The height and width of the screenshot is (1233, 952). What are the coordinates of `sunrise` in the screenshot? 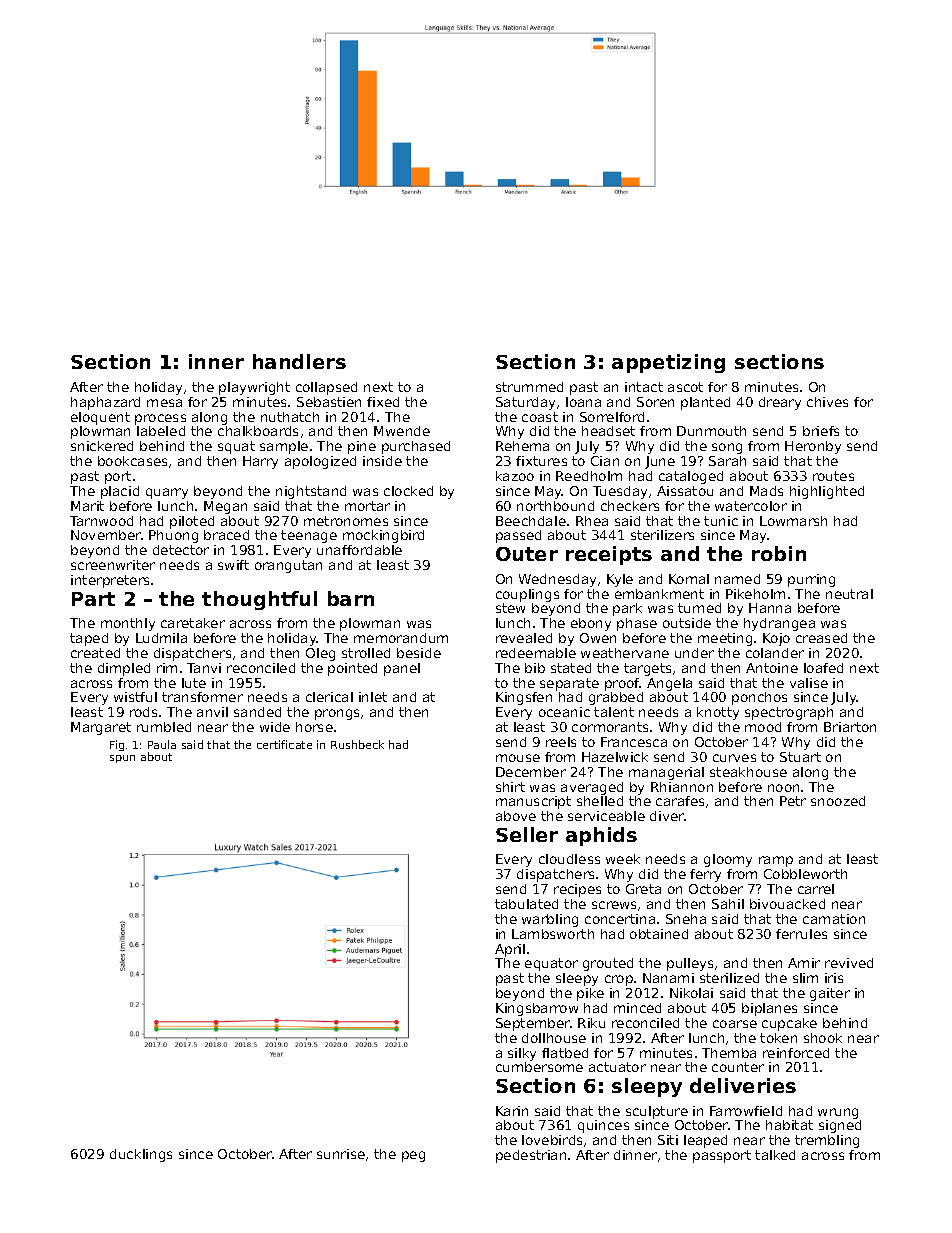 It's located at (341, 1154).
